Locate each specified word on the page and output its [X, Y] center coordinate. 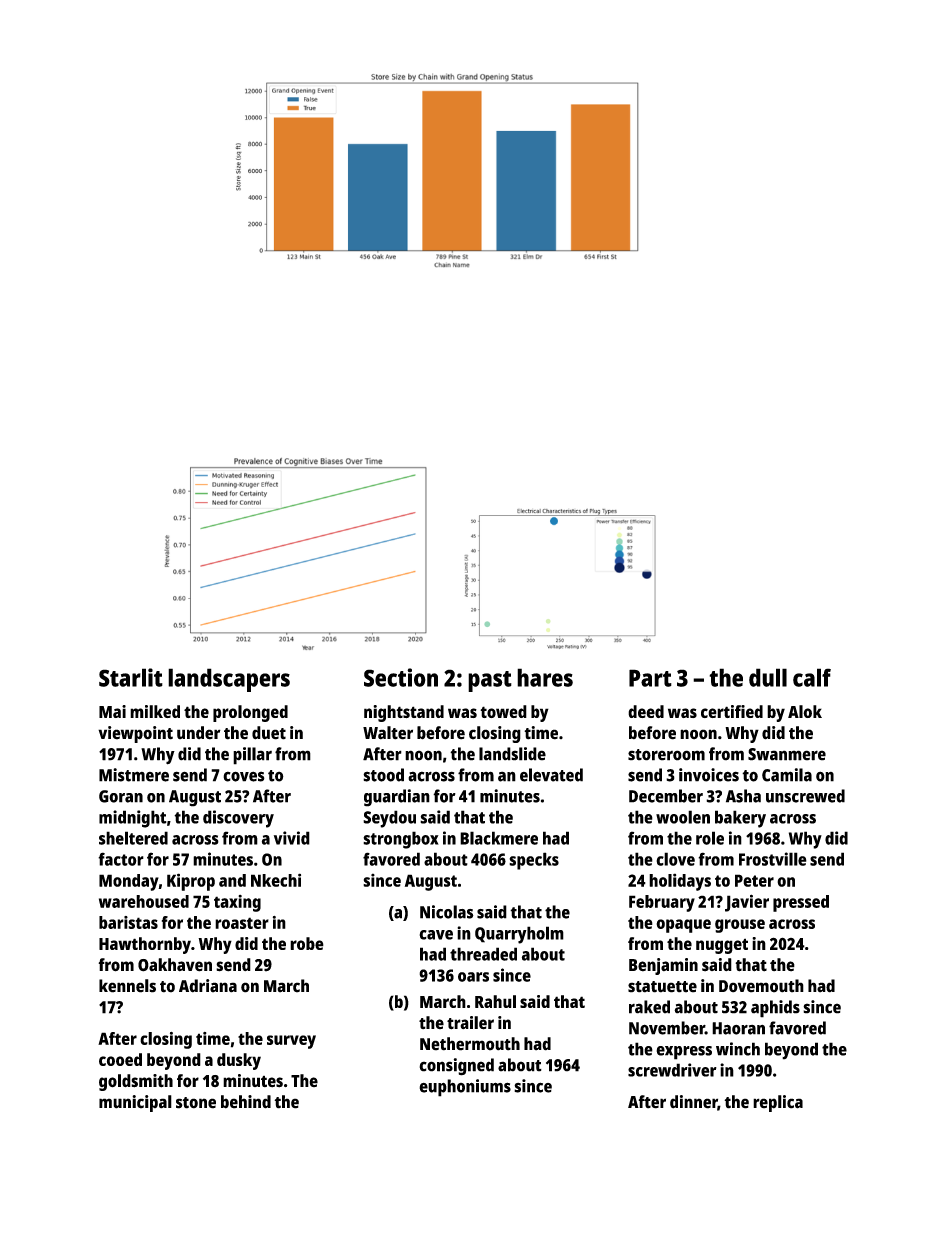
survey [291, 1042]
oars [473, 977]
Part [650, 678]
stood [383, 775]
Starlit [131, 677]
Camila [787, 775]
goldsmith [136, 1082]
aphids [775, 1009]
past [490, 681]
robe [307, 943]
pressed [801, 903]
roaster [242, 923]
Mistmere [134, 775]
